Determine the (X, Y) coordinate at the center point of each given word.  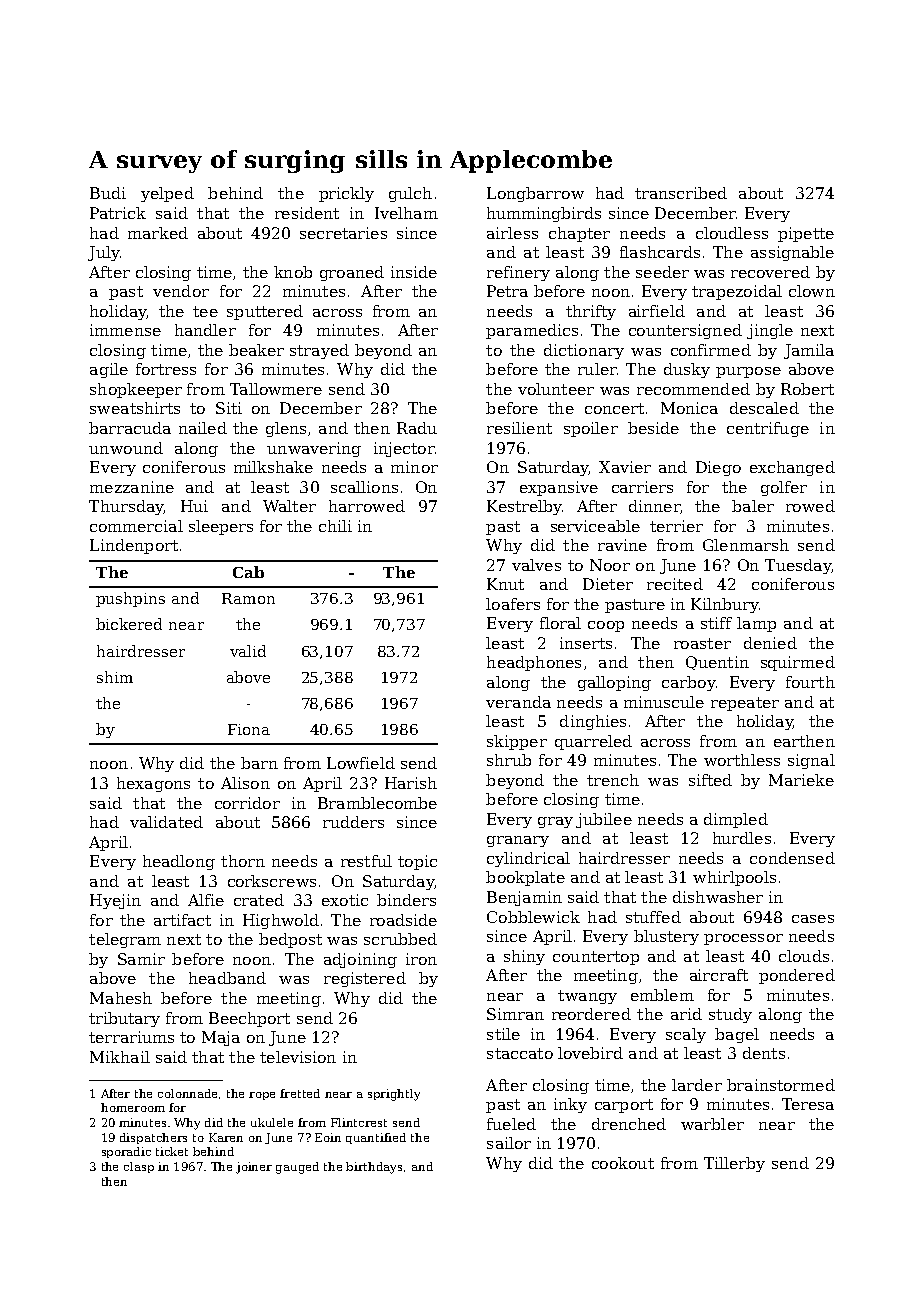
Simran (515, 1014)
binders (406, 900)
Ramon (248, 598)
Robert (807, 389)
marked (158, 233)
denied (770, 643)
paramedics (532, 331)
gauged (297, 1168)
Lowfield (361, 763)
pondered (797, 976)
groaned (352, 273)
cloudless (732, 233)
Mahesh (121, 998)
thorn (243, 861)
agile (109, 370)
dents (764, 1053)
